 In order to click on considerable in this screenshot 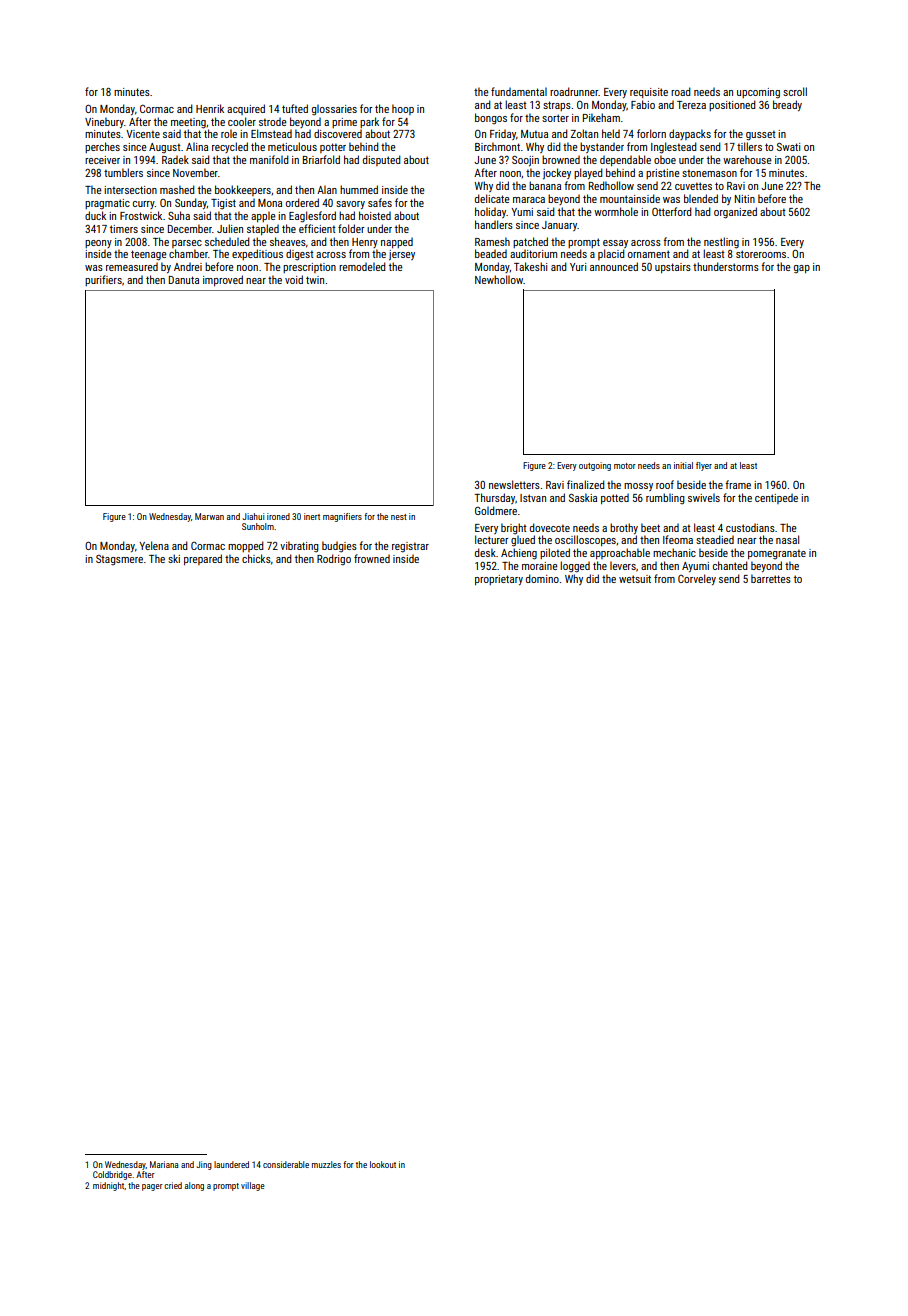, I will do `click(286, 1164)`.
